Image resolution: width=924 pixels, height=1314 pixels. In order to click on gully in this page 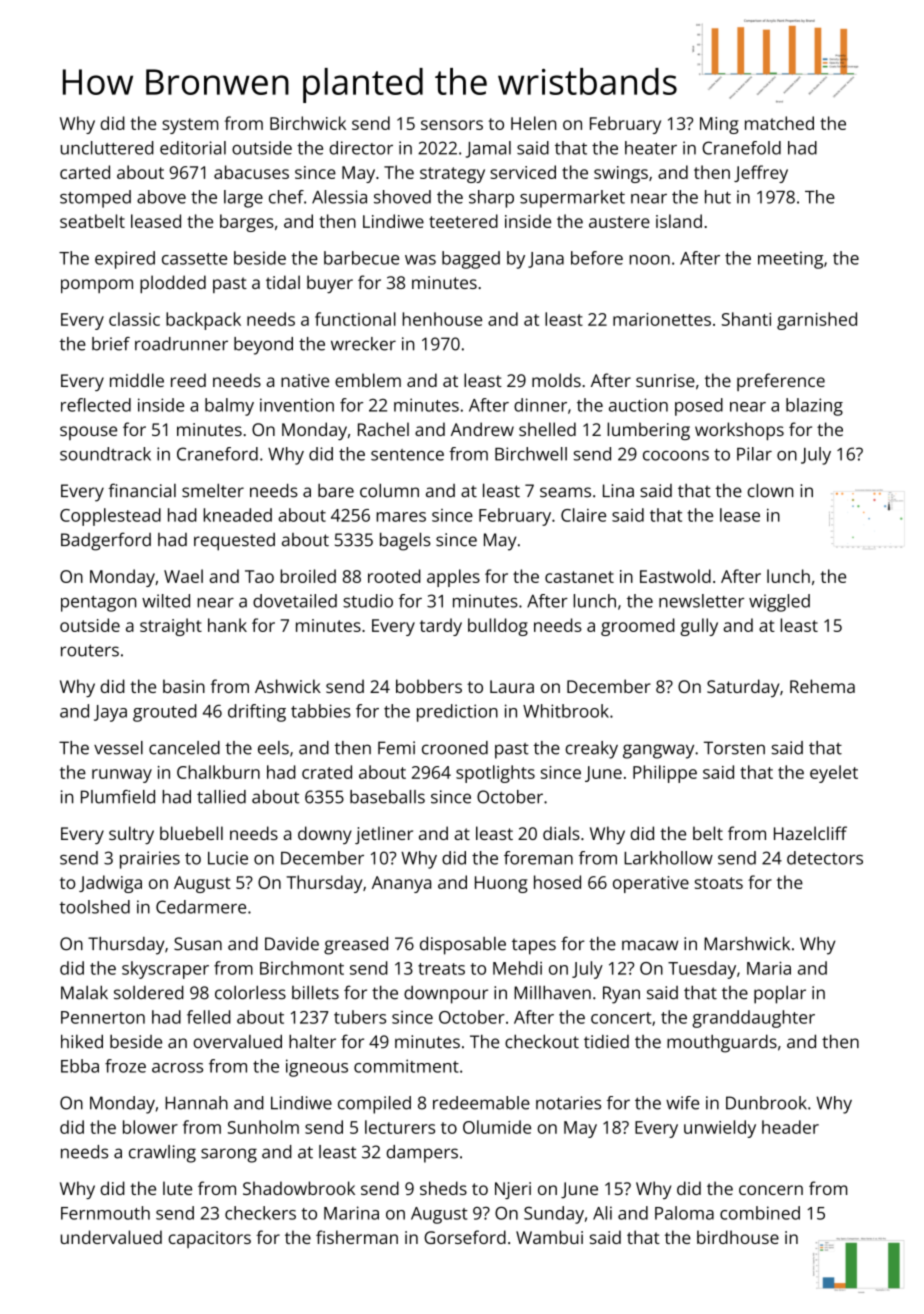, I will do `click(699, 627)`.
